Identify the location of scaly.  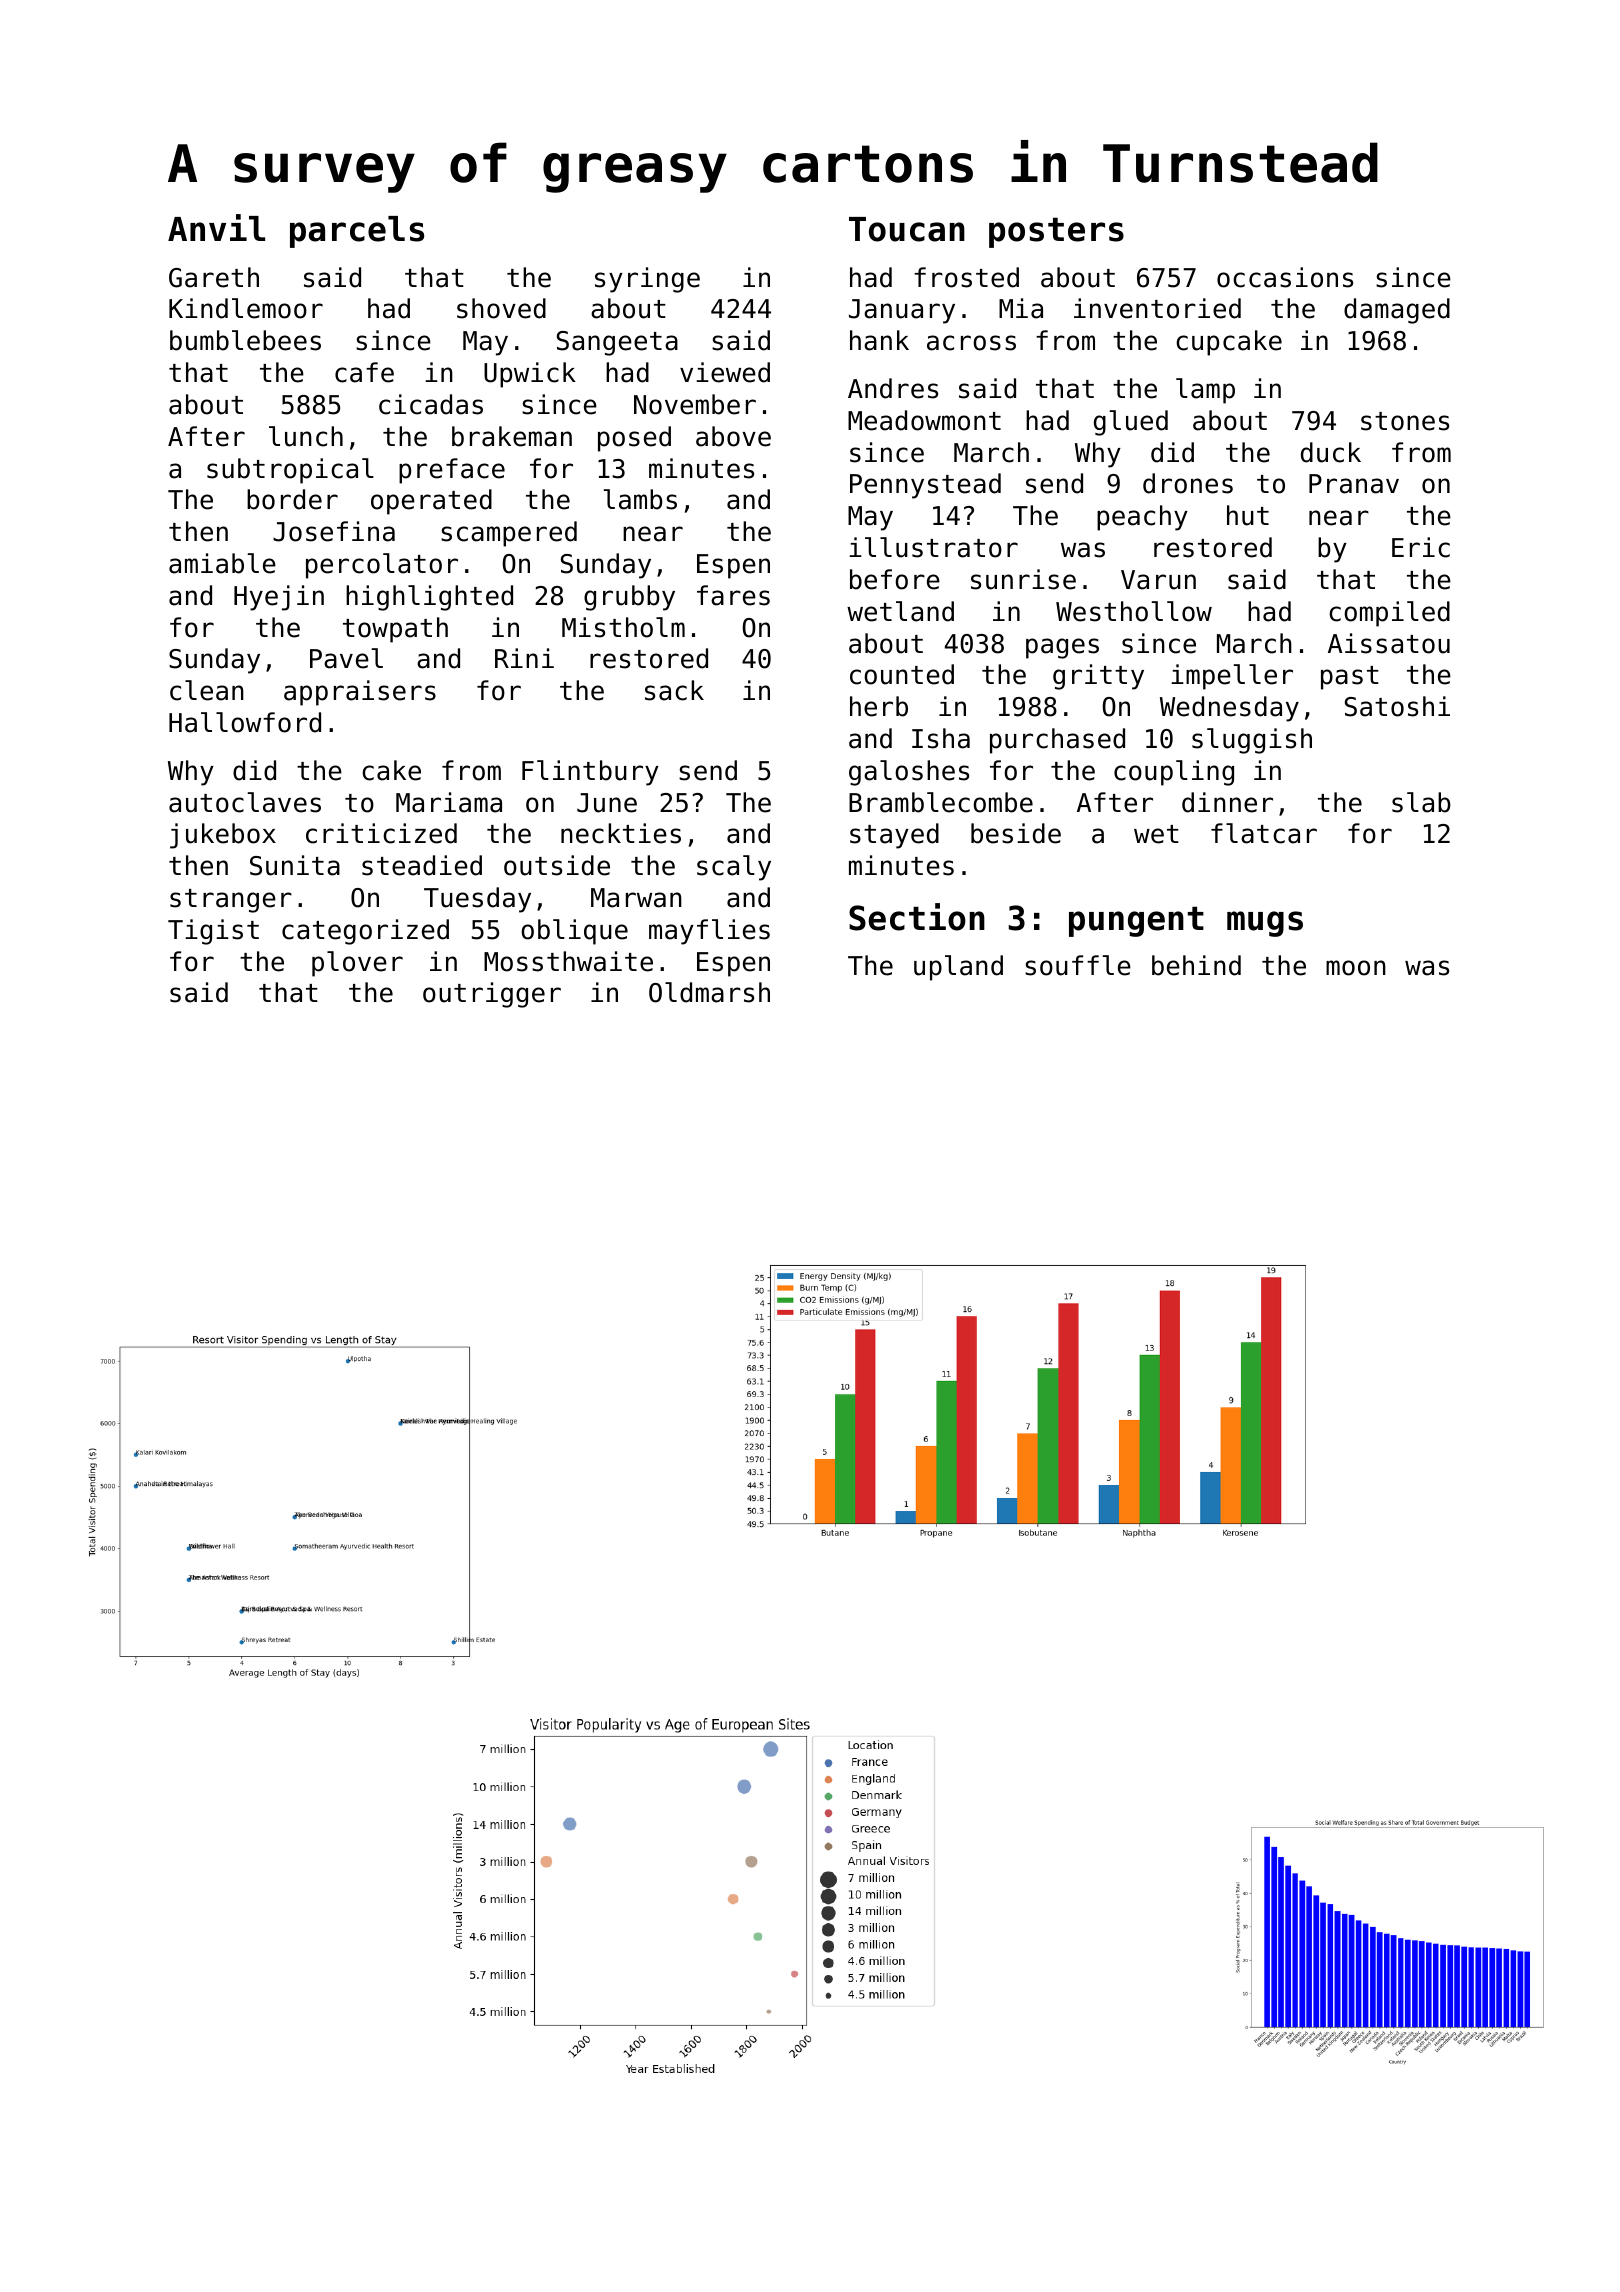
(734, 868).
